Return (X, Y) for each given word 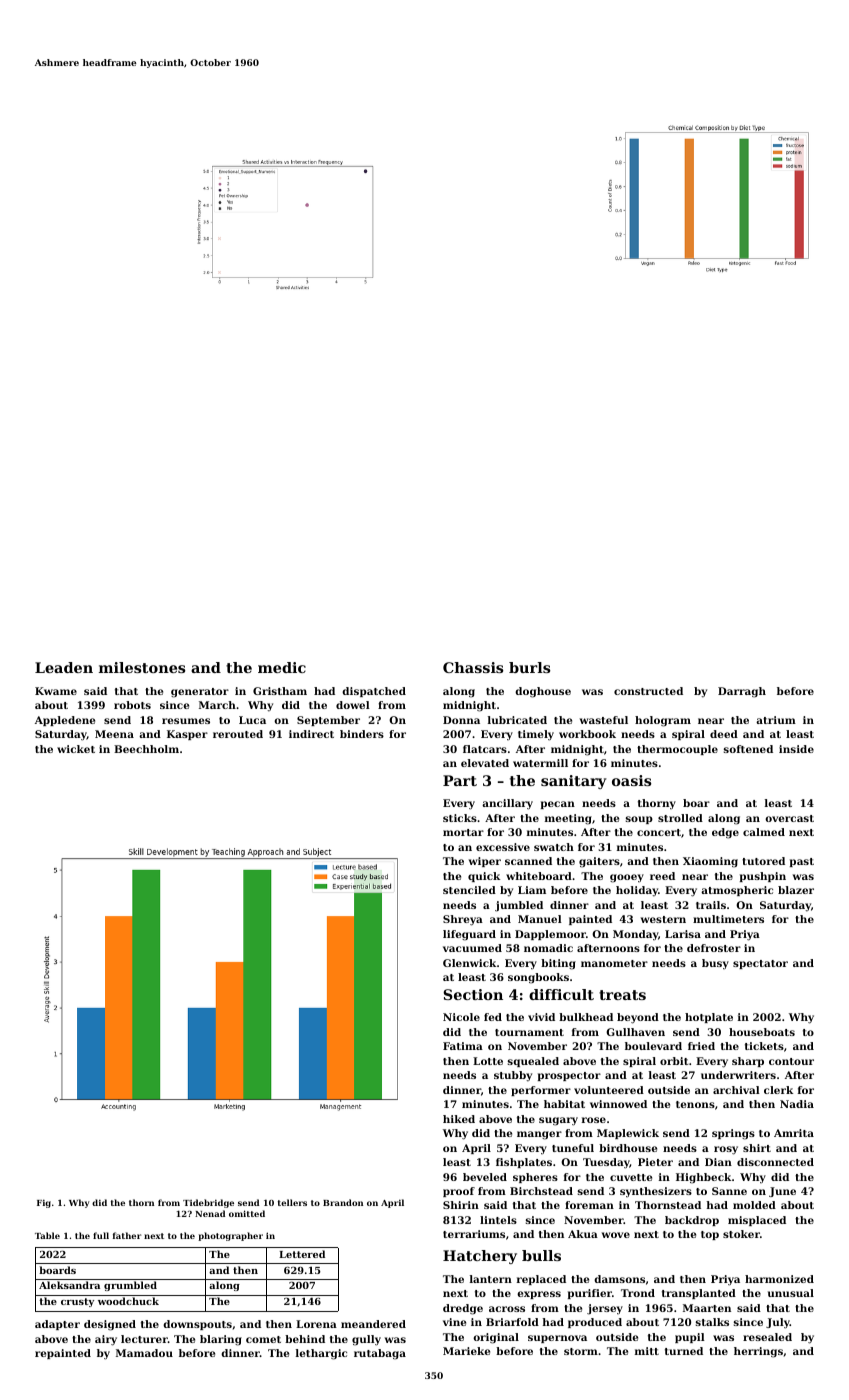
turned (684, 1351)
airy (106, 1340)
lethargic (321, 1354)
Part (460, 780)
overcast (789, 818)
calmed (764, 832)
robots (132, 705)
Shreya (463, 920)
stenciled (469, 890)
